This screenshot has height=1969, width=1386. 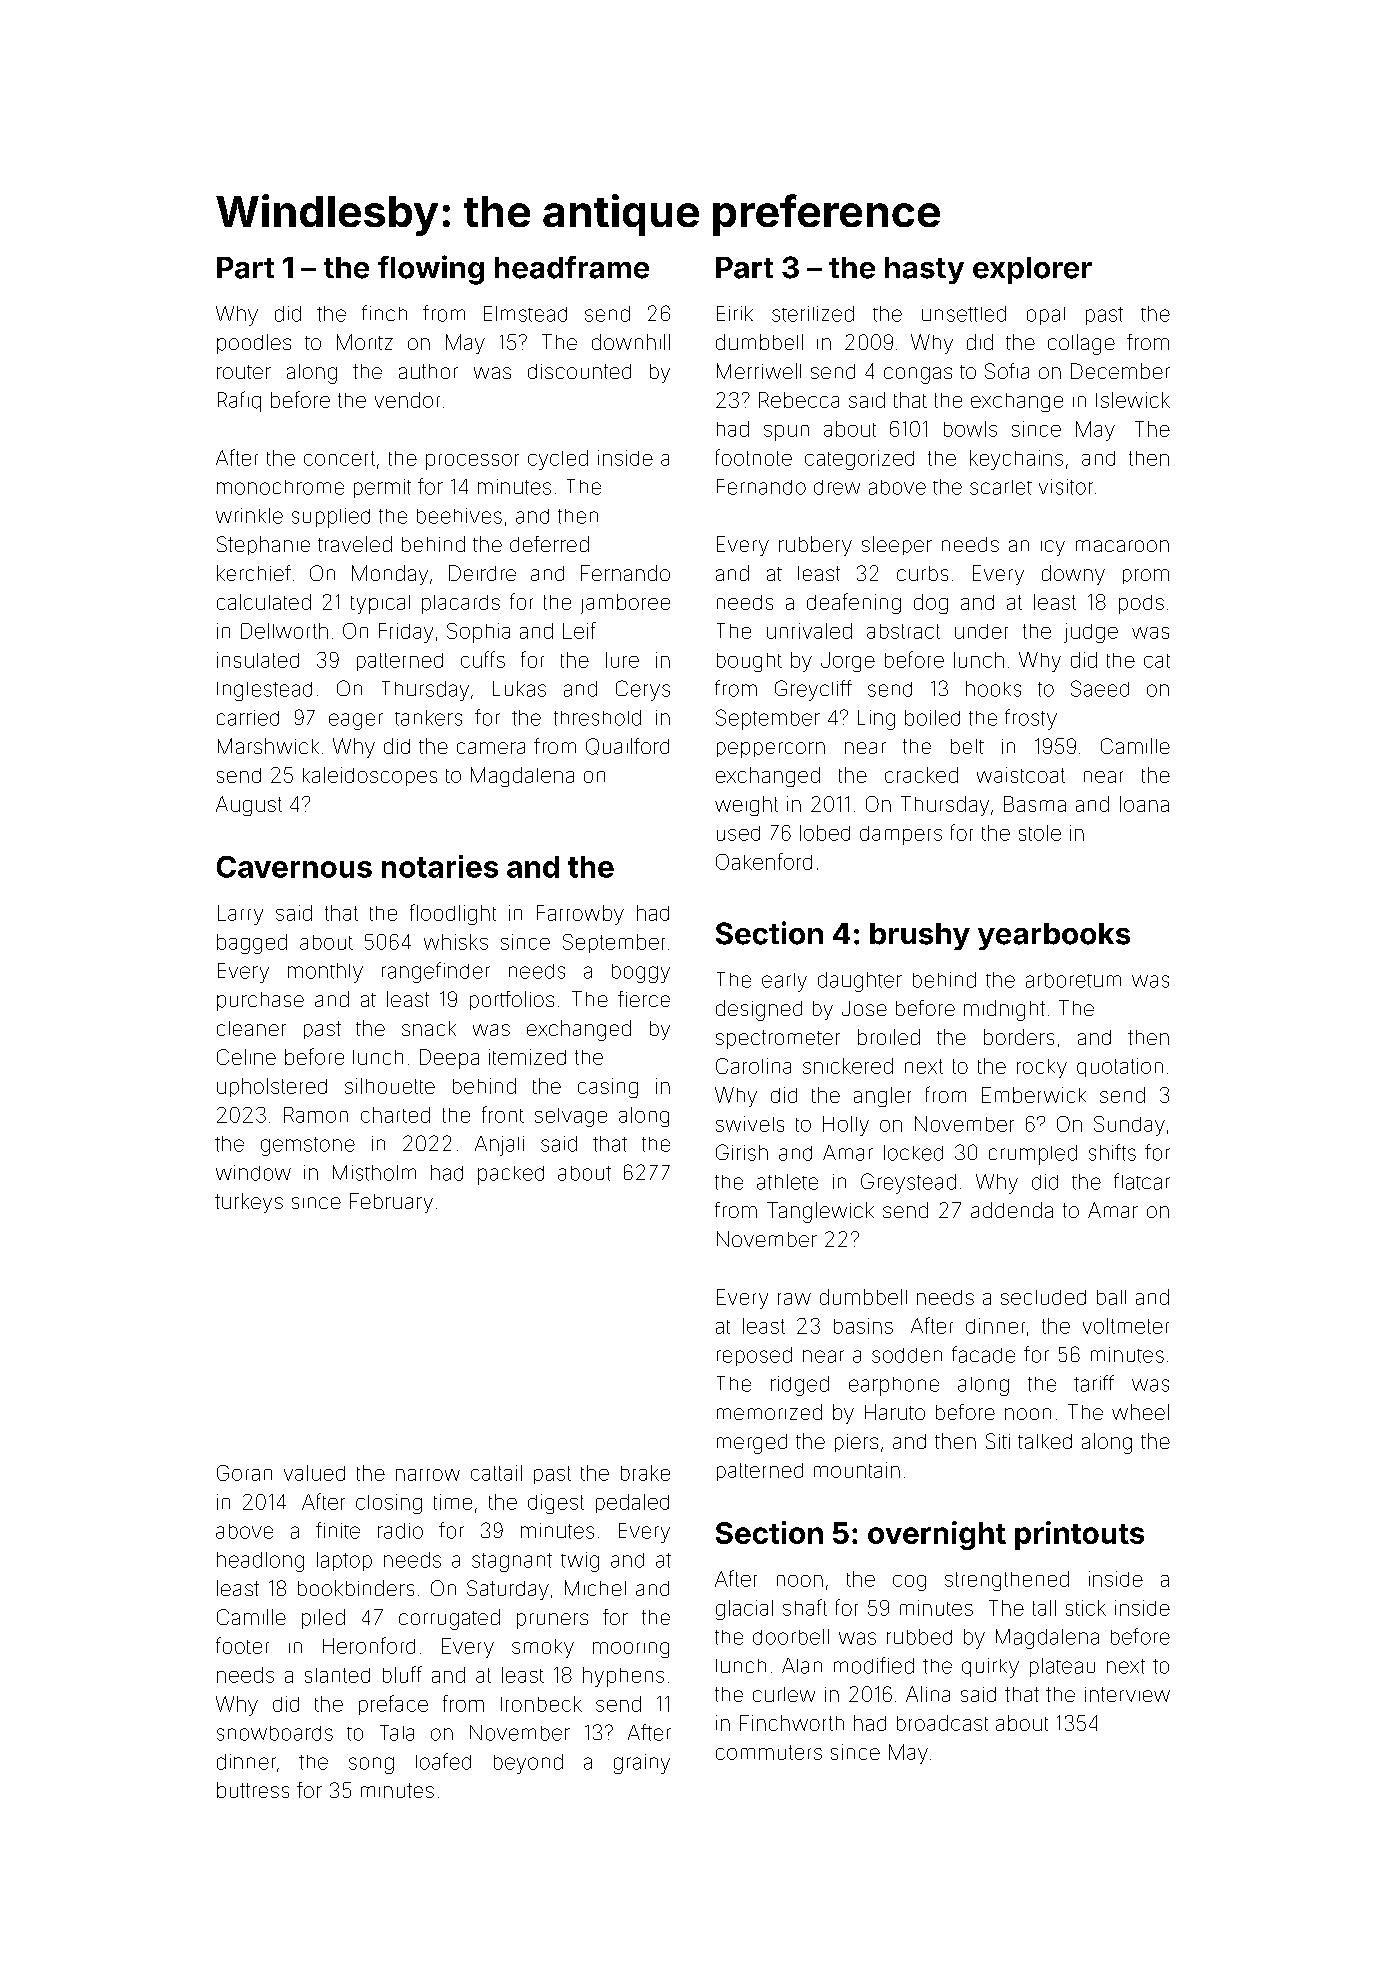 What do you see at coordinates (742, 1152) in the screenshot?
I see `Girish` at bounding box center [742, 1152].
